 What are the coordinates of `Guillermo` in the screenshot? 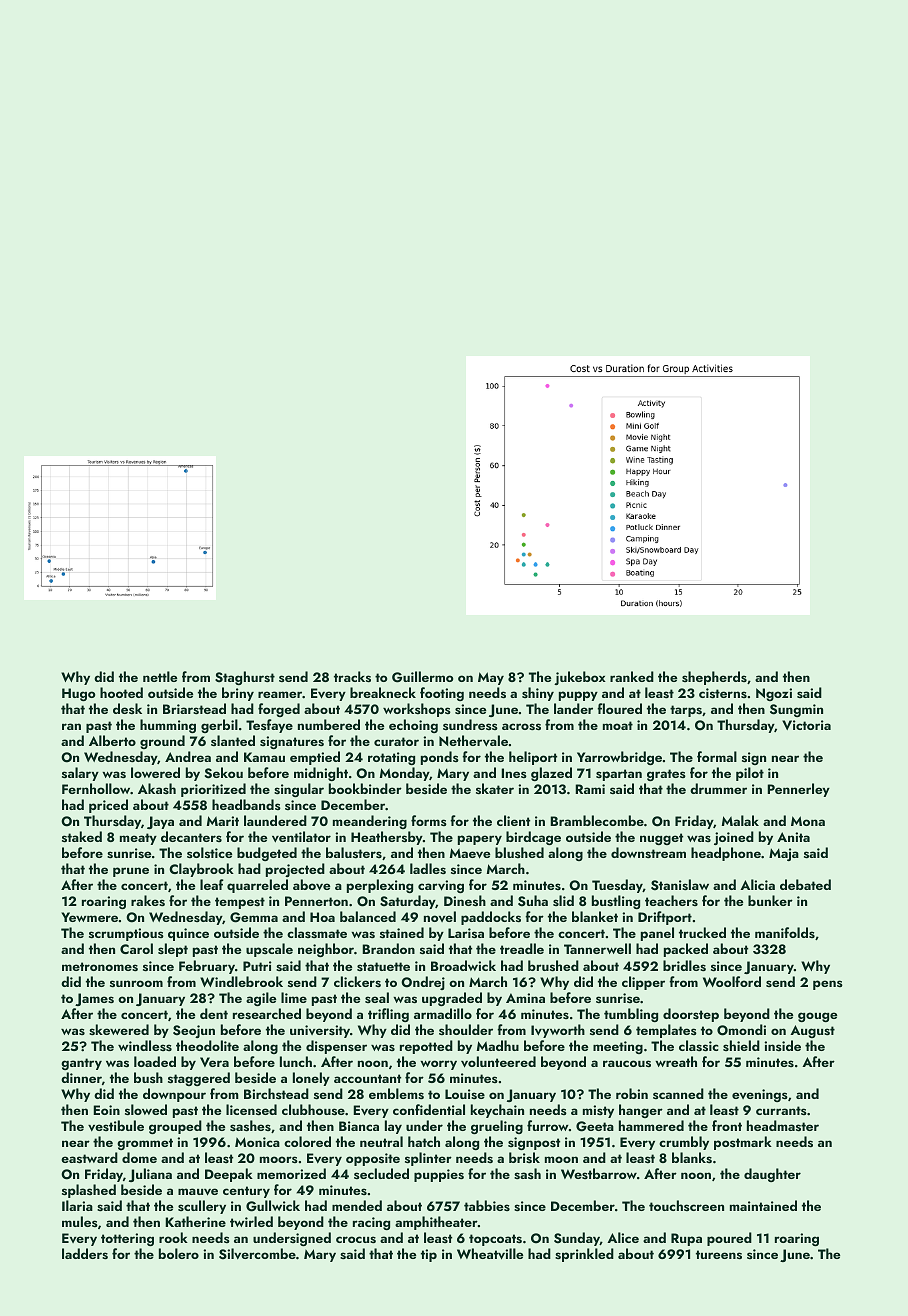 It's located at (422, 677).
